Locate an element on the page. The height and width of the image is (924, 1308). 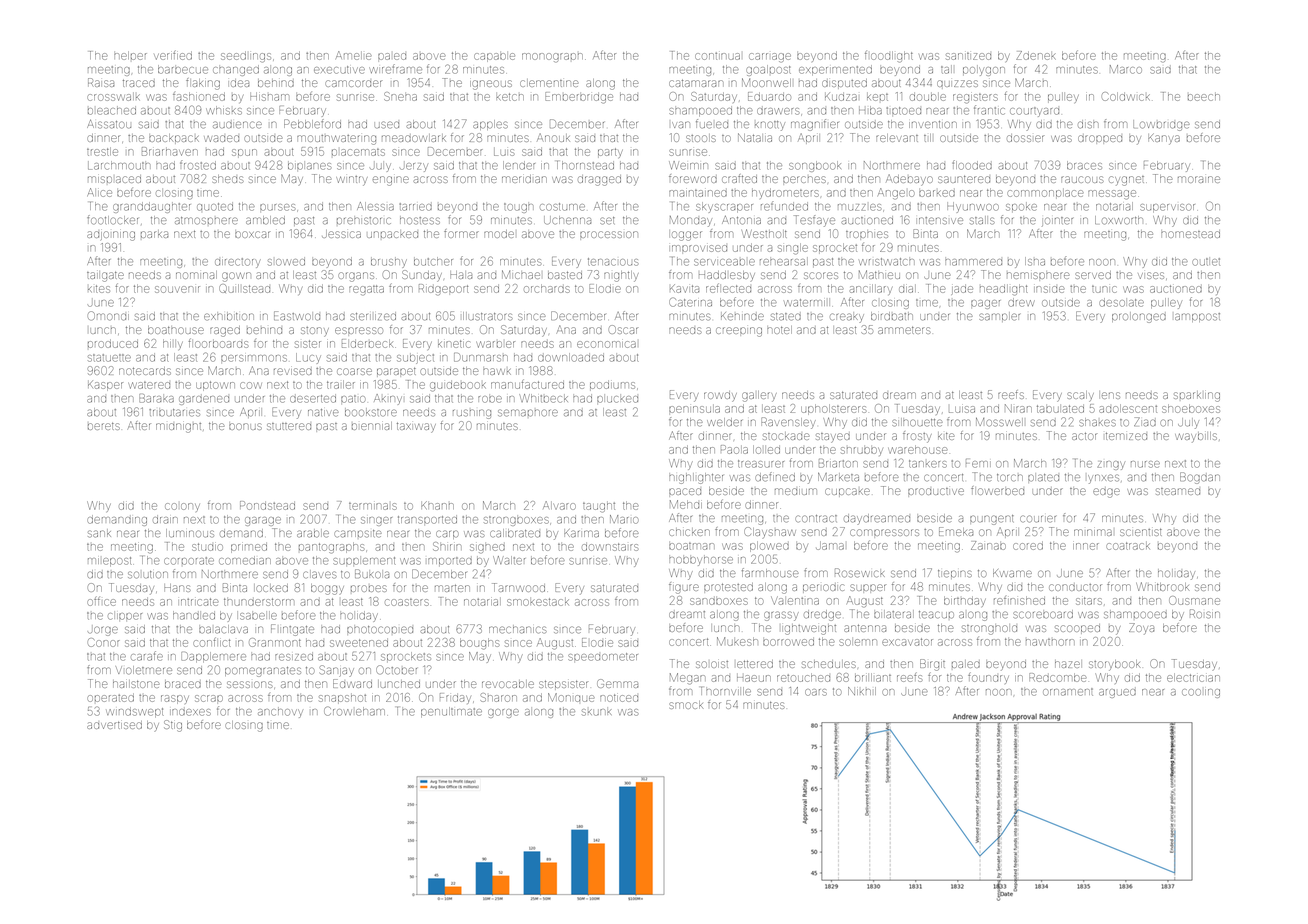
backpack is located at coordinates (174, 139).
